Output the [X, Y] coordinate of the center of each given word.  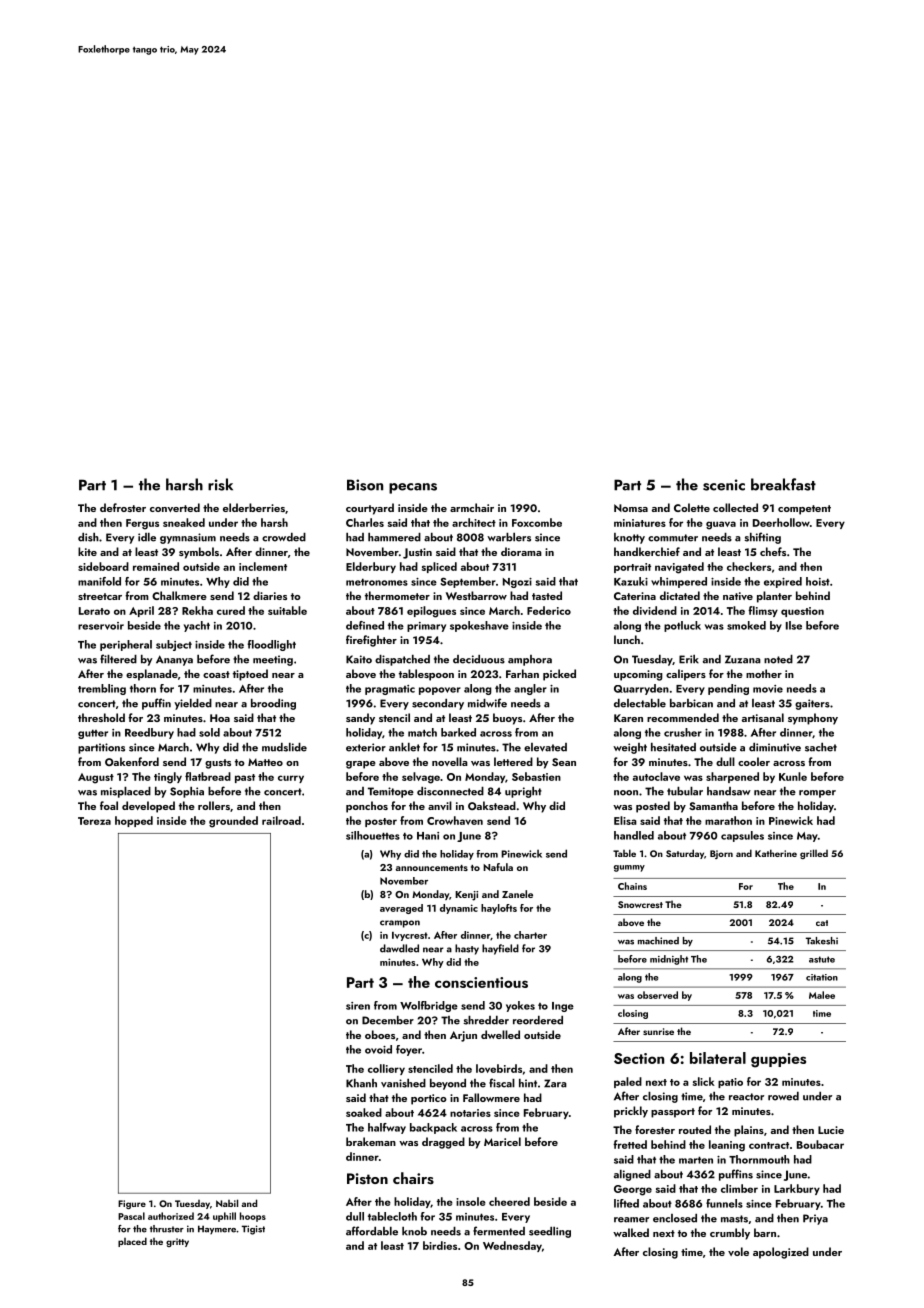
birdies [440, 1245]
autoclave [656, 776]
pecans [413, 488]
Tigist [253, 1230]
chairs [413, 1178]
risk [220, 484]
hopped [134, 821]
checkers [749, 566]
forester [655, 1129]
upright [523, 792]
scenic [724, 485]
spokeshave [479, 626]
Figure [132, 1204]
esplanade [152, 675]
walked [631, 1232]
